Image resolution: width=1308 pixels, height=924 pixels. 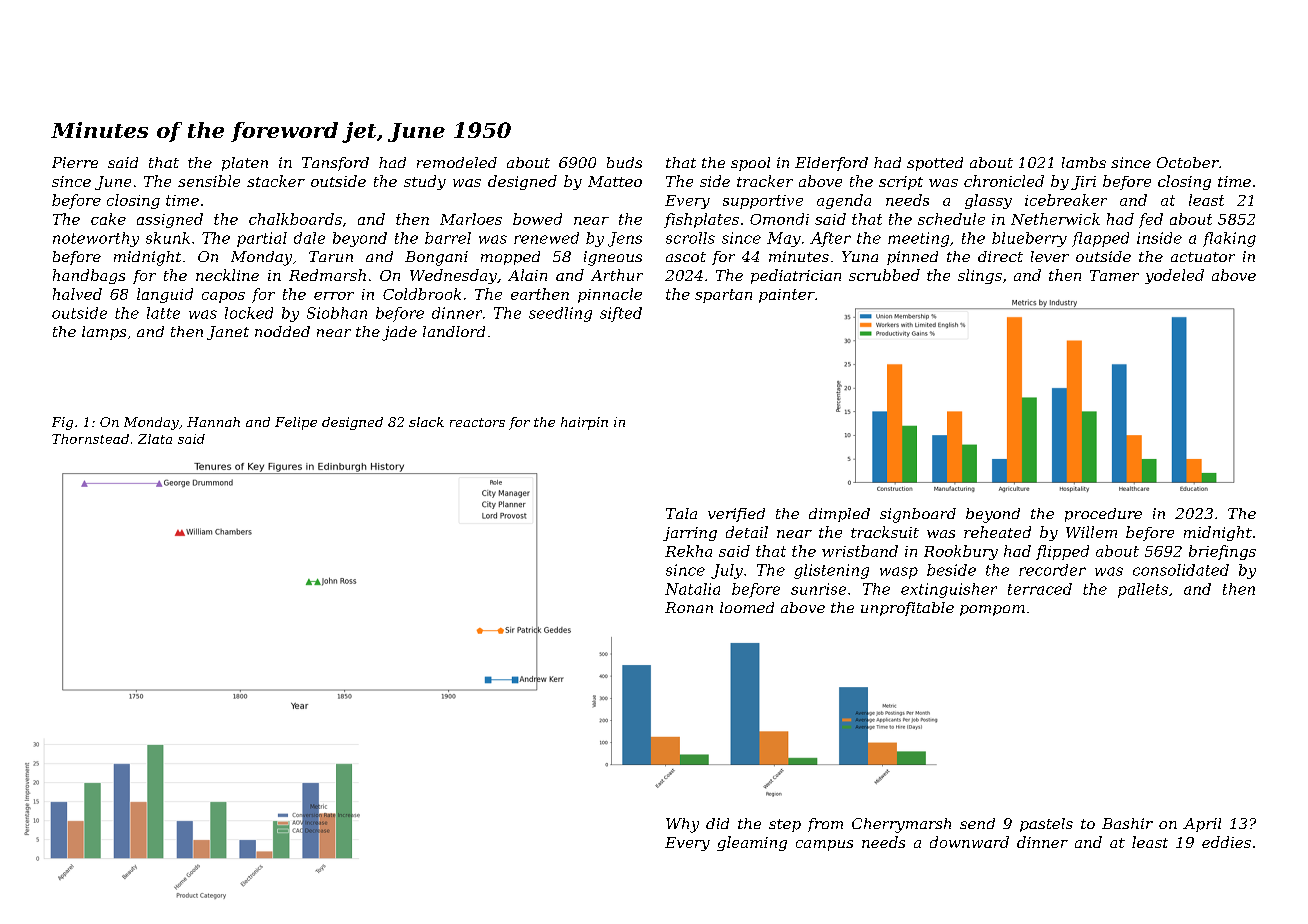 I want to click on yodeled, so click(x=1174, y=276).
